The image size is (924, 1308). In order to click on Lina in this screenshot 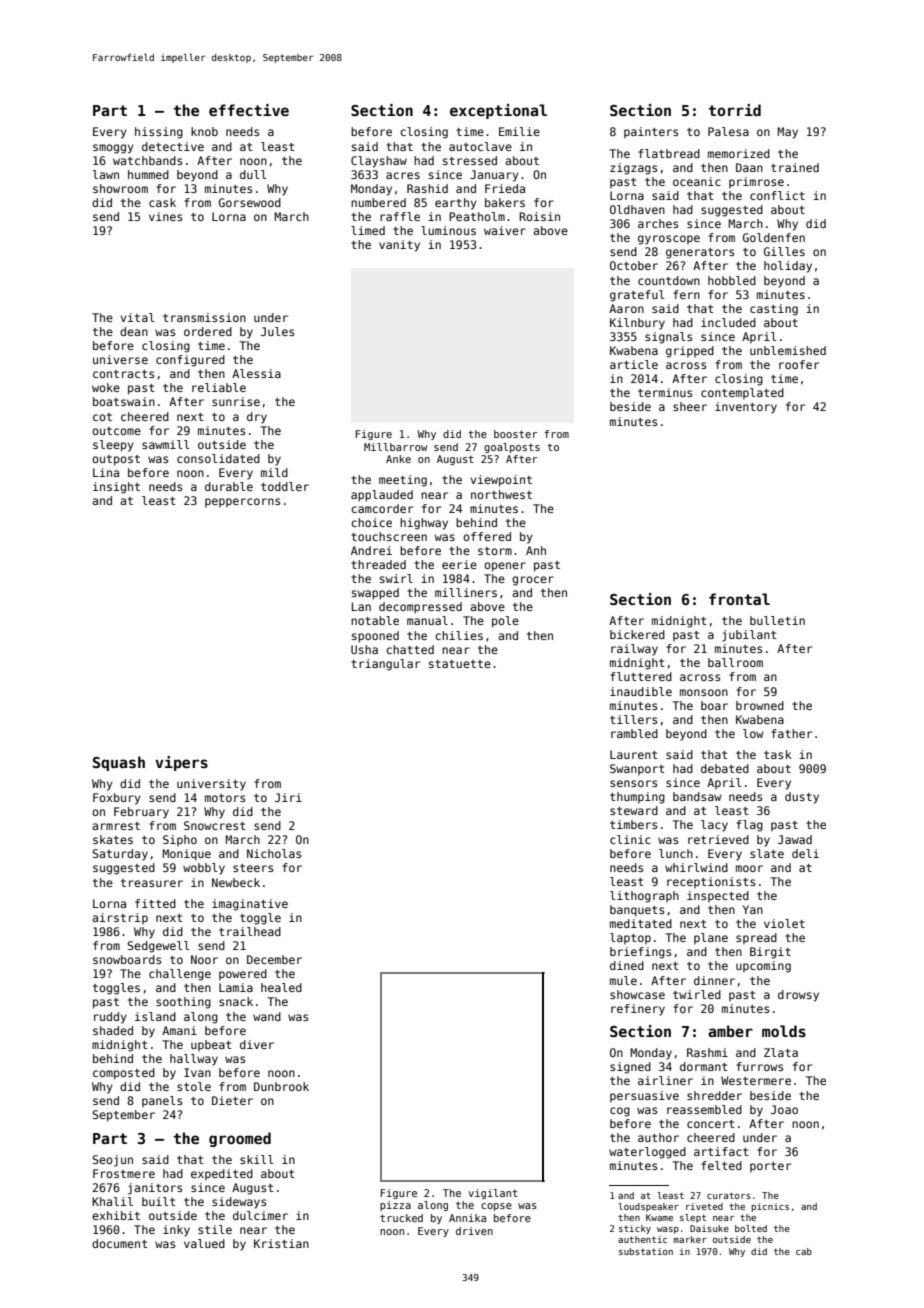, I will do `click(106, 472)`.
